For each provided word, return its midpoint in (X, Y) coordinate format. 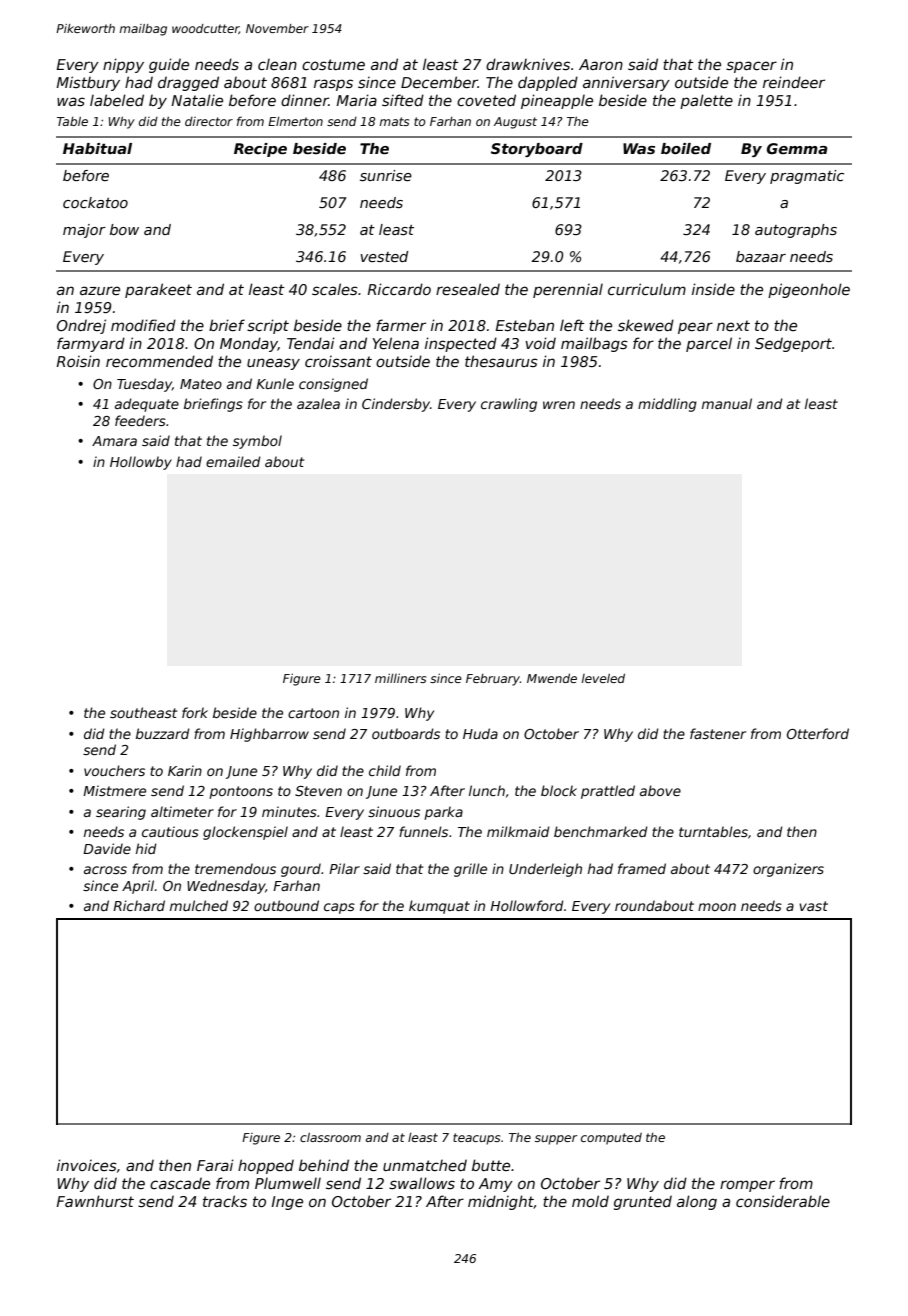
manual (727, 403)
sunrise (386, 175)
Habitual (97, 148)
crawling (509, 405)
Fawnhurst (95, 1201)
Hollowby (141, 463)
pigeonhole (809, 290)
